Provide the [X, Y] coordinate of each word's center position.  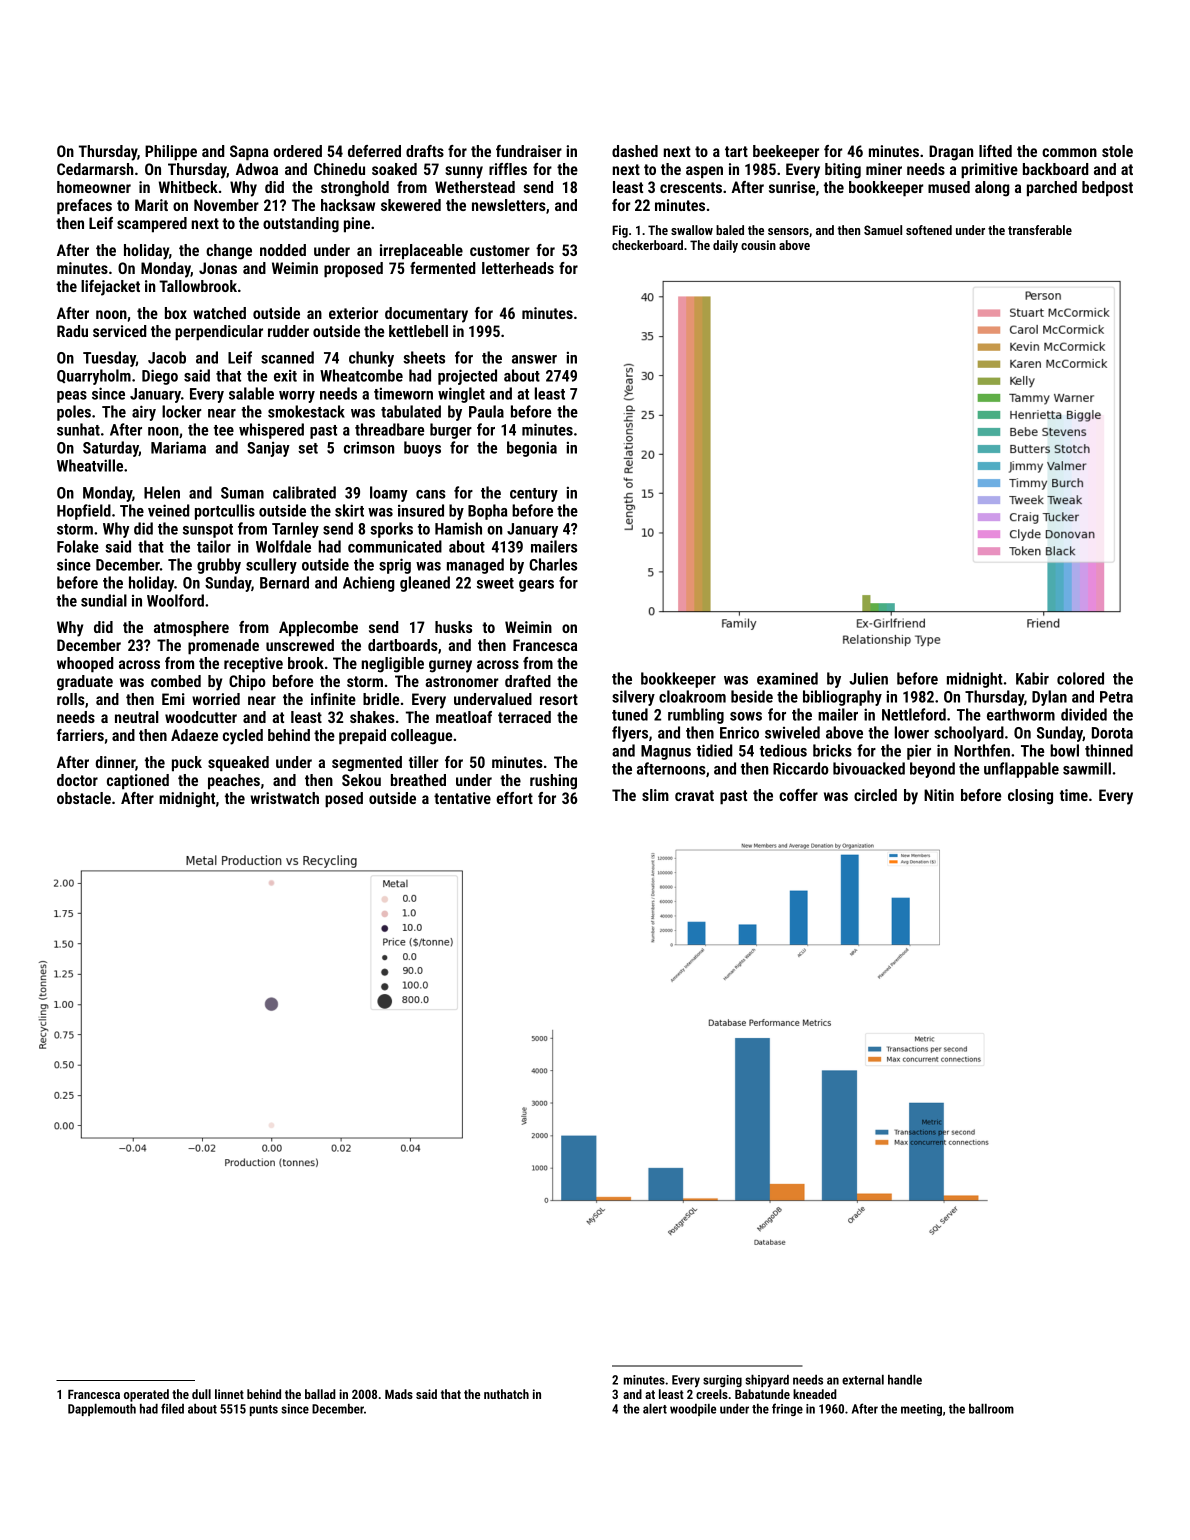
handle [905, 1380]
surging [722, 1381]
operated [146, 1395]
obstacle [84, 798]
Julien [868, 678]
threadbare [389, 429]
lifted [995, 151]
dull [201, 1394]
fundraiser [529, 151]
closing [1030, 797]
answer [534, 359]
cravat [694, 795]
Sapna [249, 153]
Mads [399, 1394]
